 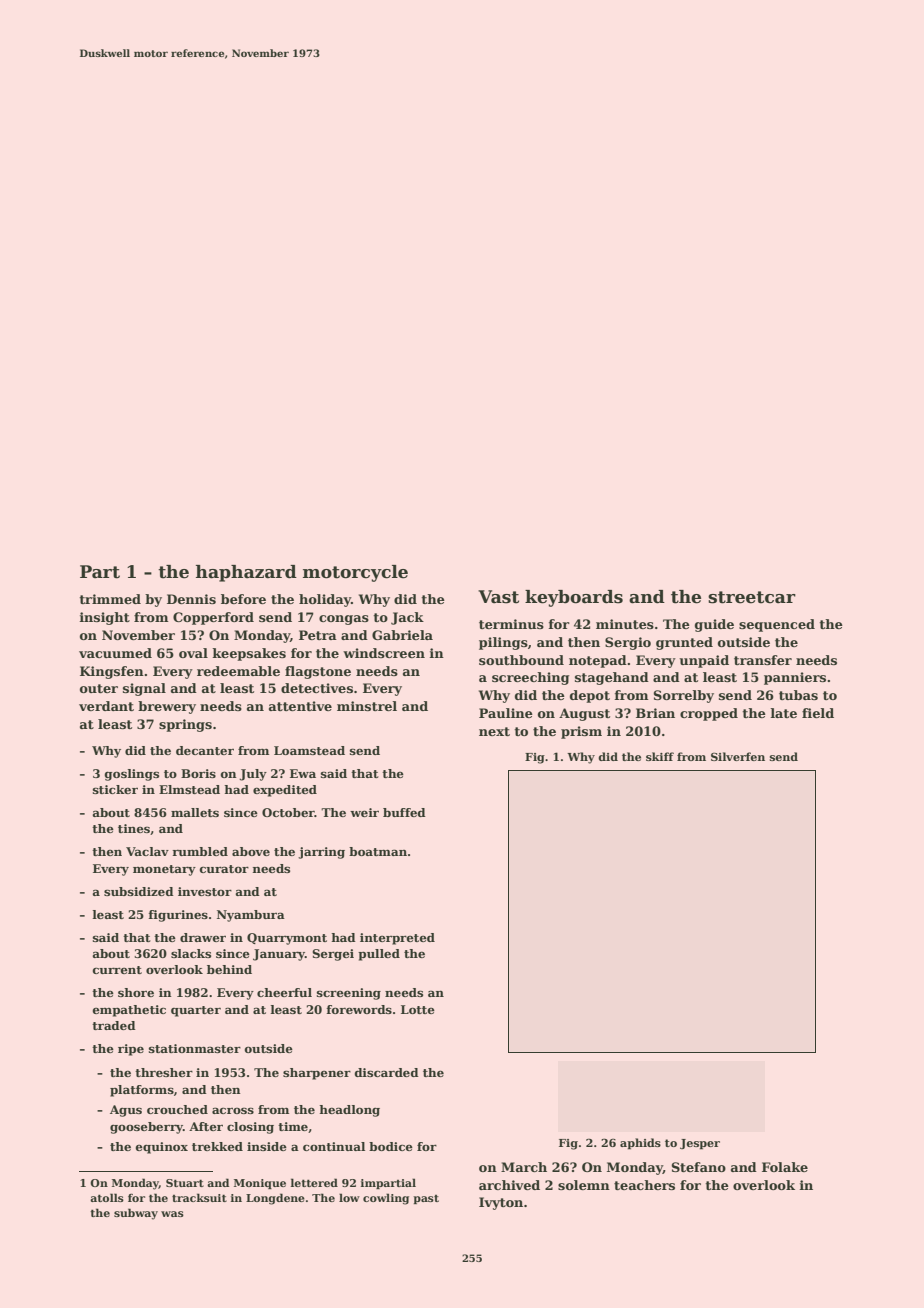 I want to click on holiday, so click(x=325, y=600).
